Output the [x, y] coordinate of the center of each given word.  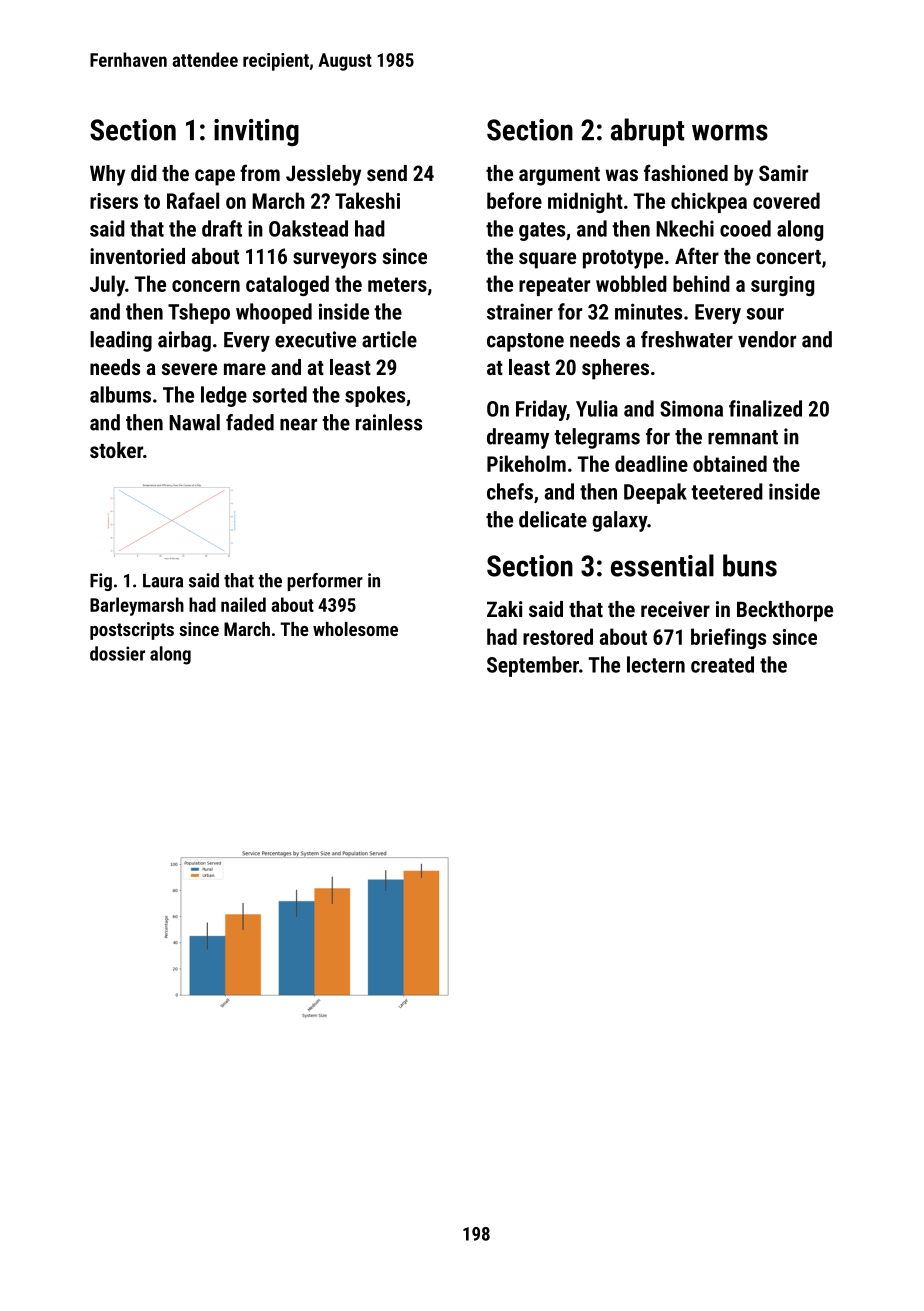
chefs [510, 491]
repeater [554, 286]
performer [325, 582]
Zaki [505, 609]
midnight [585, 202]
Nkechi [685, 228]
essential [662, 565]
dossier [117, 653]
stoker [116, 450]
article [389, 339]
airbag [184, 341]
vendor [767, 339]
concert [788, 257]
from [260, 172]
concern [206, 286]
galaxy [619, 521]
